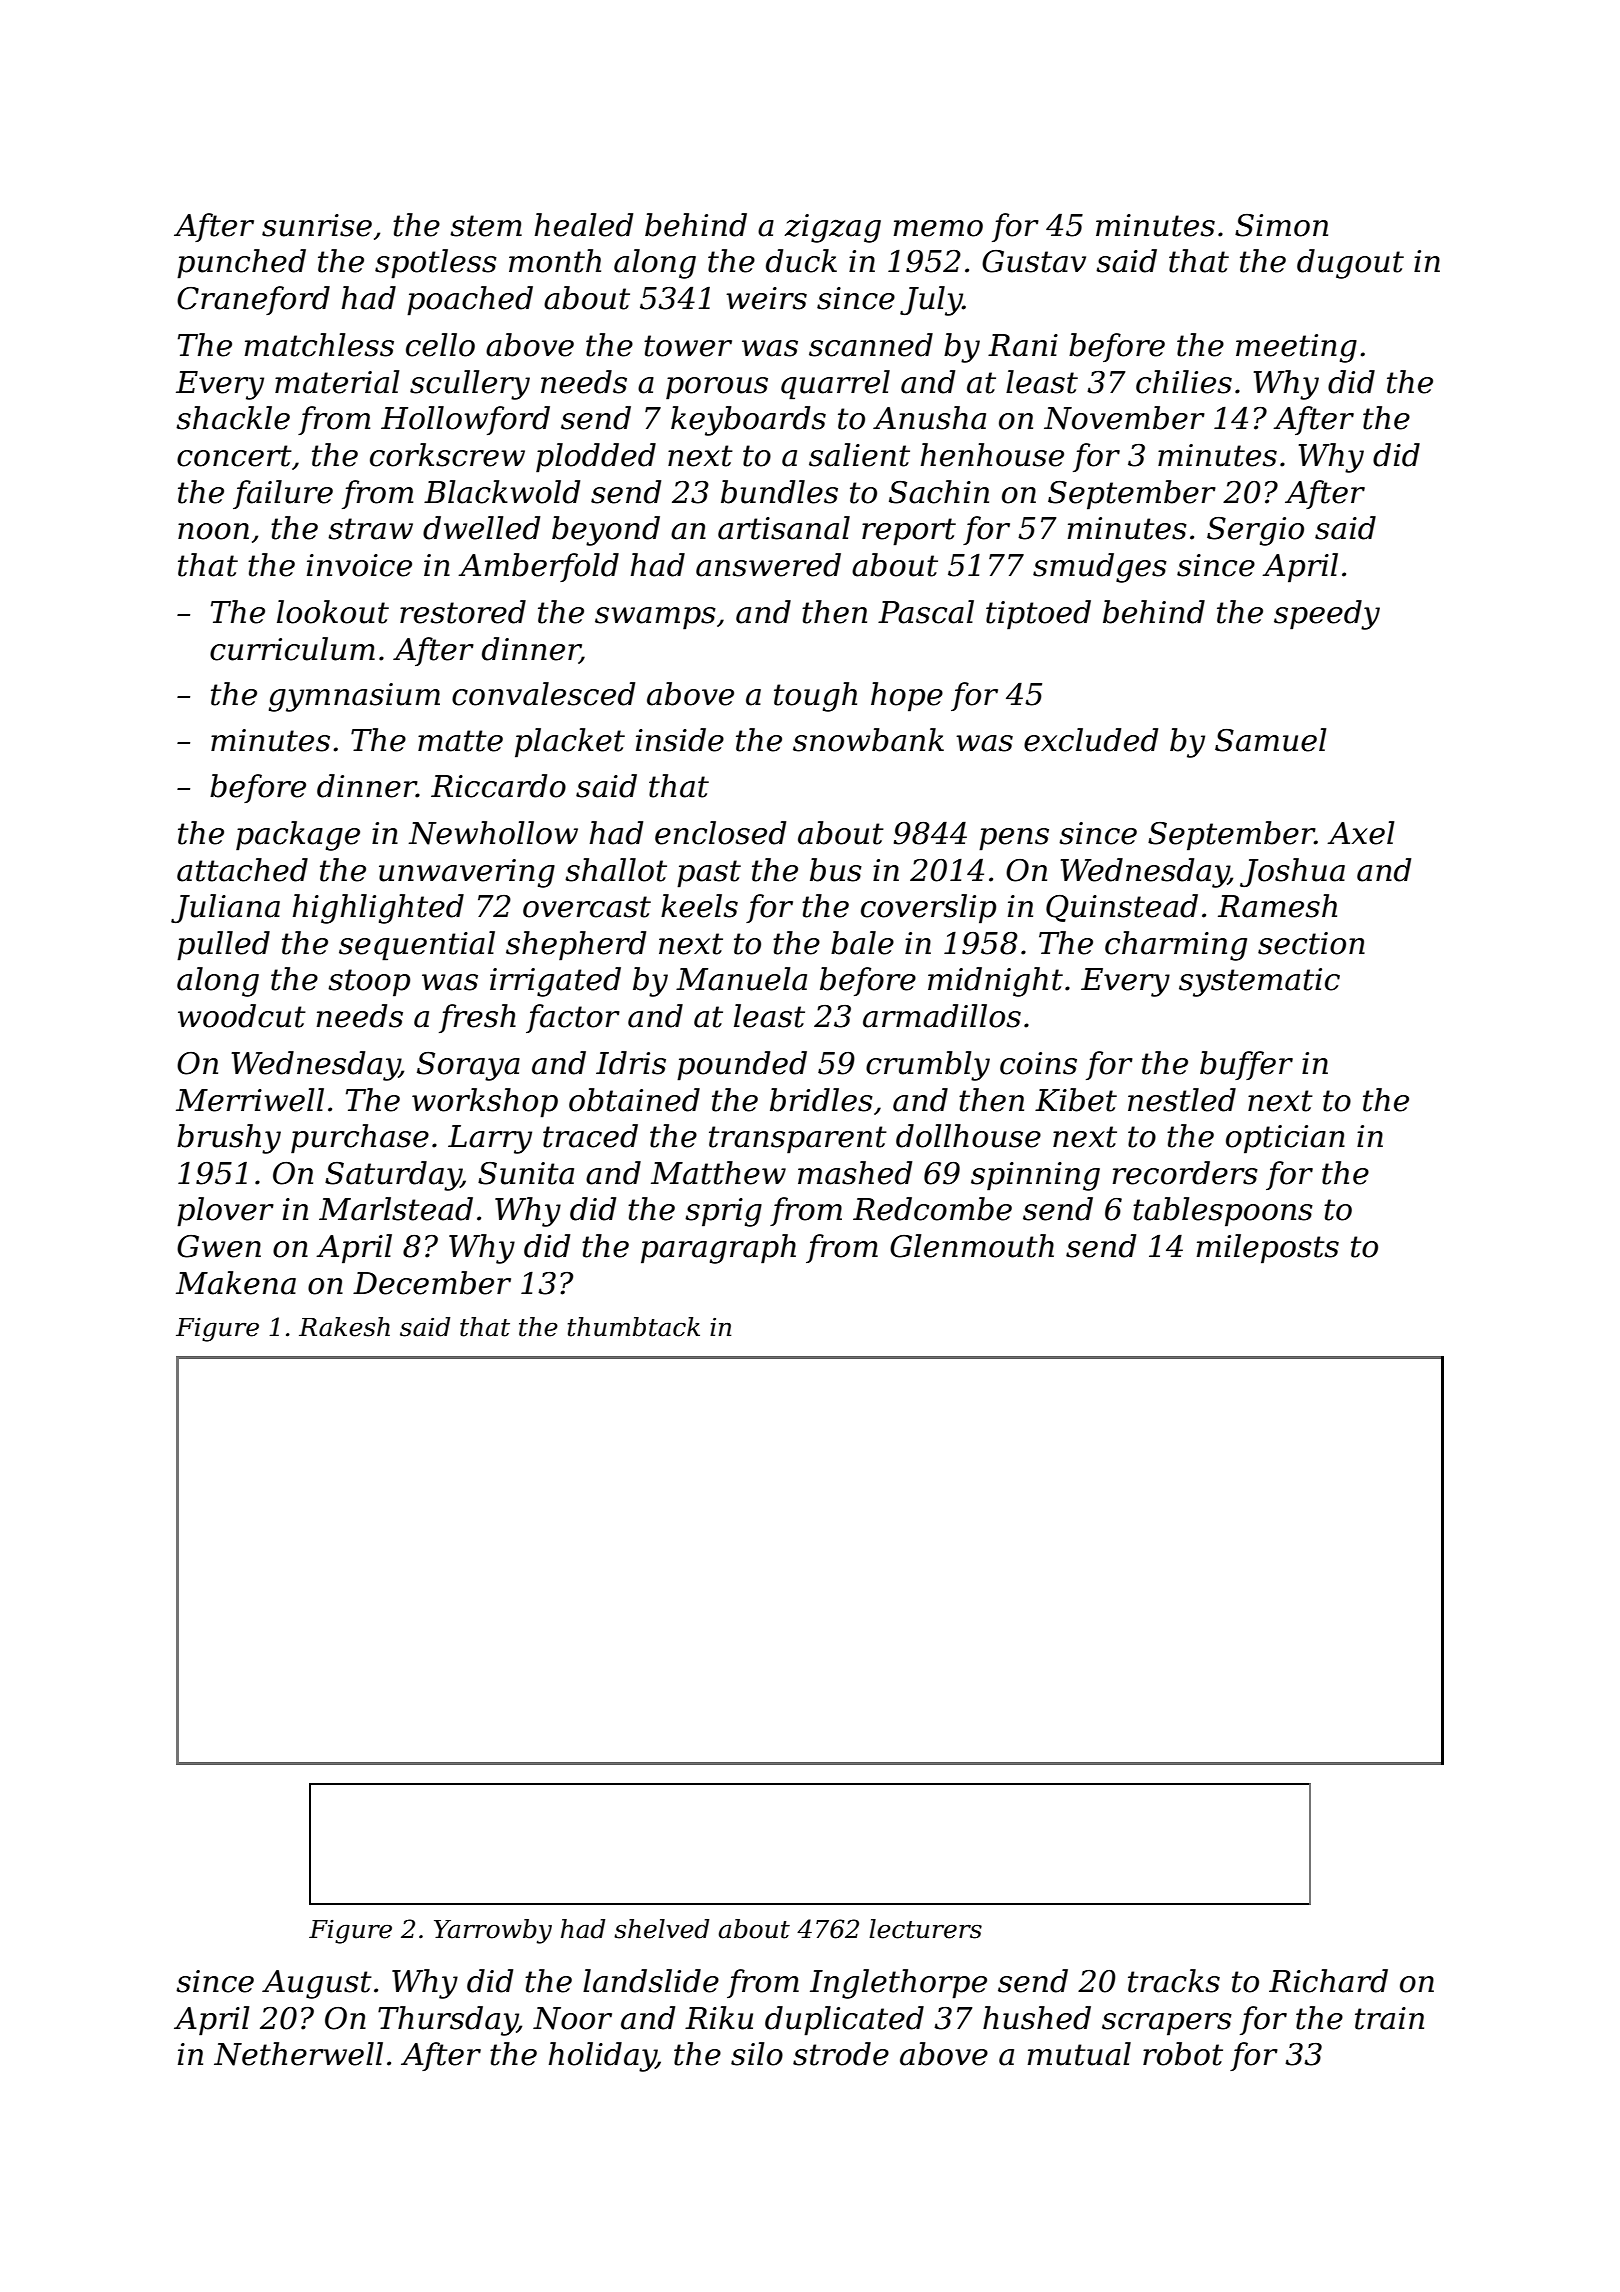  I want to click on highlighted, so click(378, 909).
